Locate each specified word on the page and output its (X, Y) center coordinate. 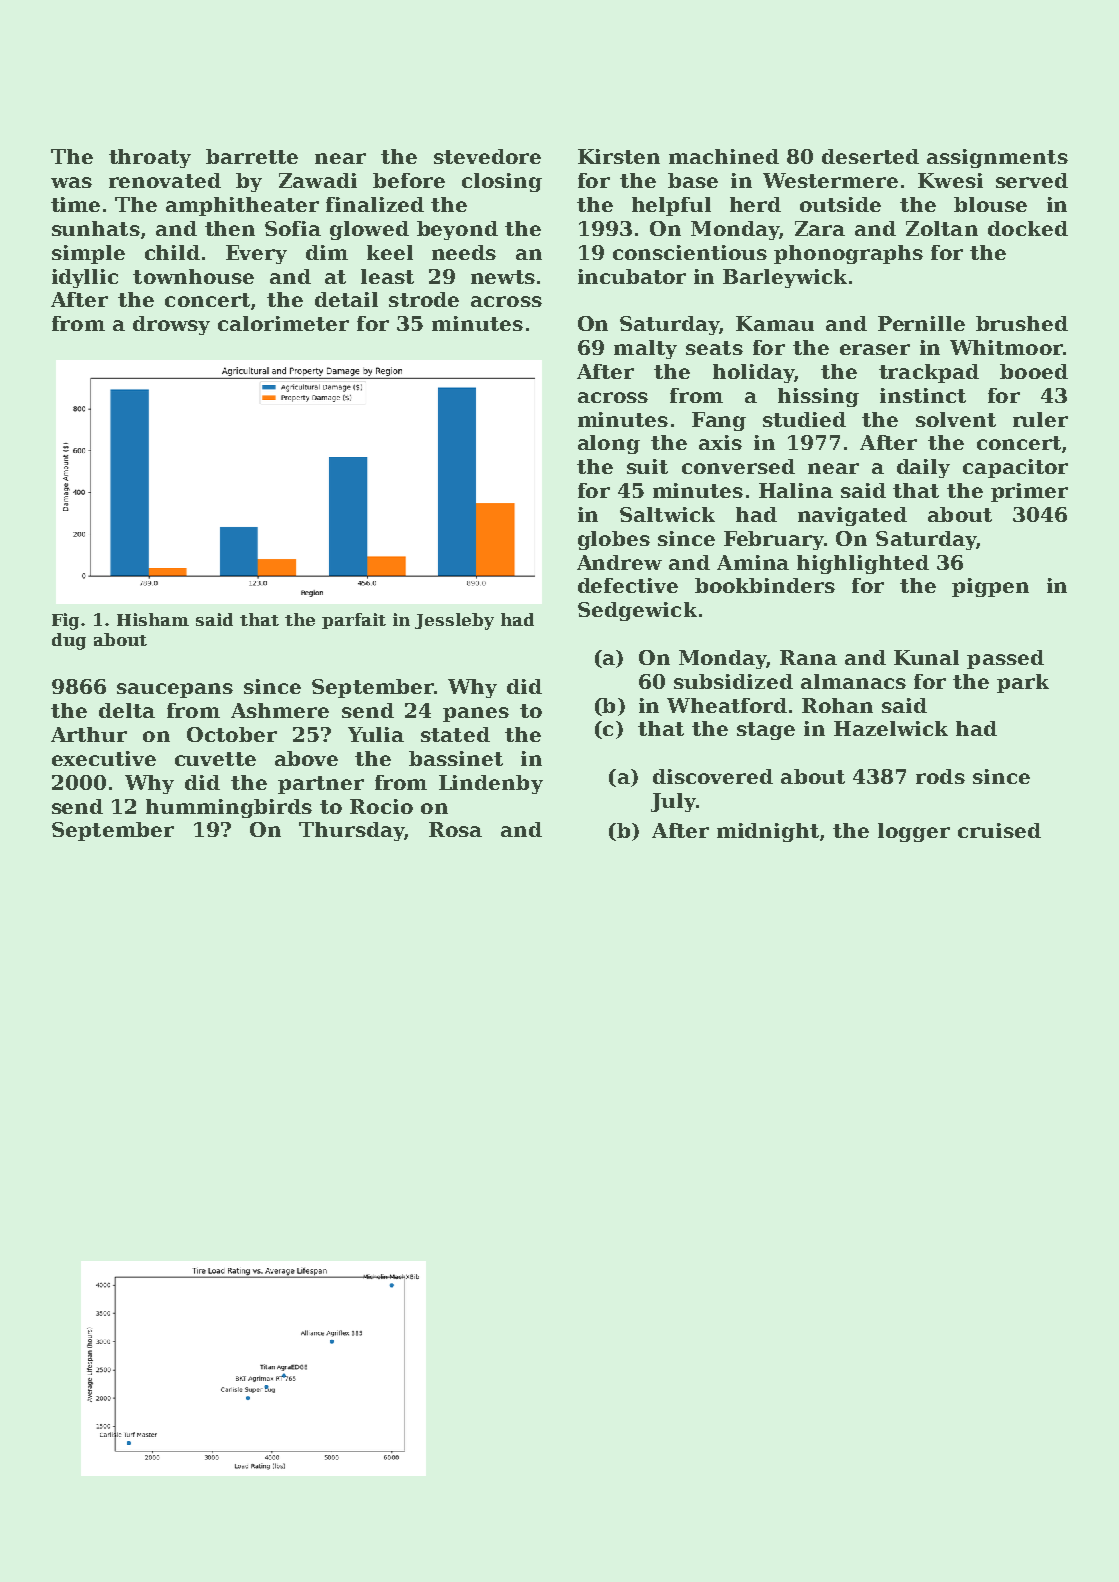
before (409, 180)
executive (104, 758)
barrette (252, 156)
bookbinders (765, 585)
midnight (768, 832)
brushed (1022, 323)
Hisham (153, 619)
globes (614, 540)
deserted (870, 156)
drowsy (171, 325)
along (609, 444)
